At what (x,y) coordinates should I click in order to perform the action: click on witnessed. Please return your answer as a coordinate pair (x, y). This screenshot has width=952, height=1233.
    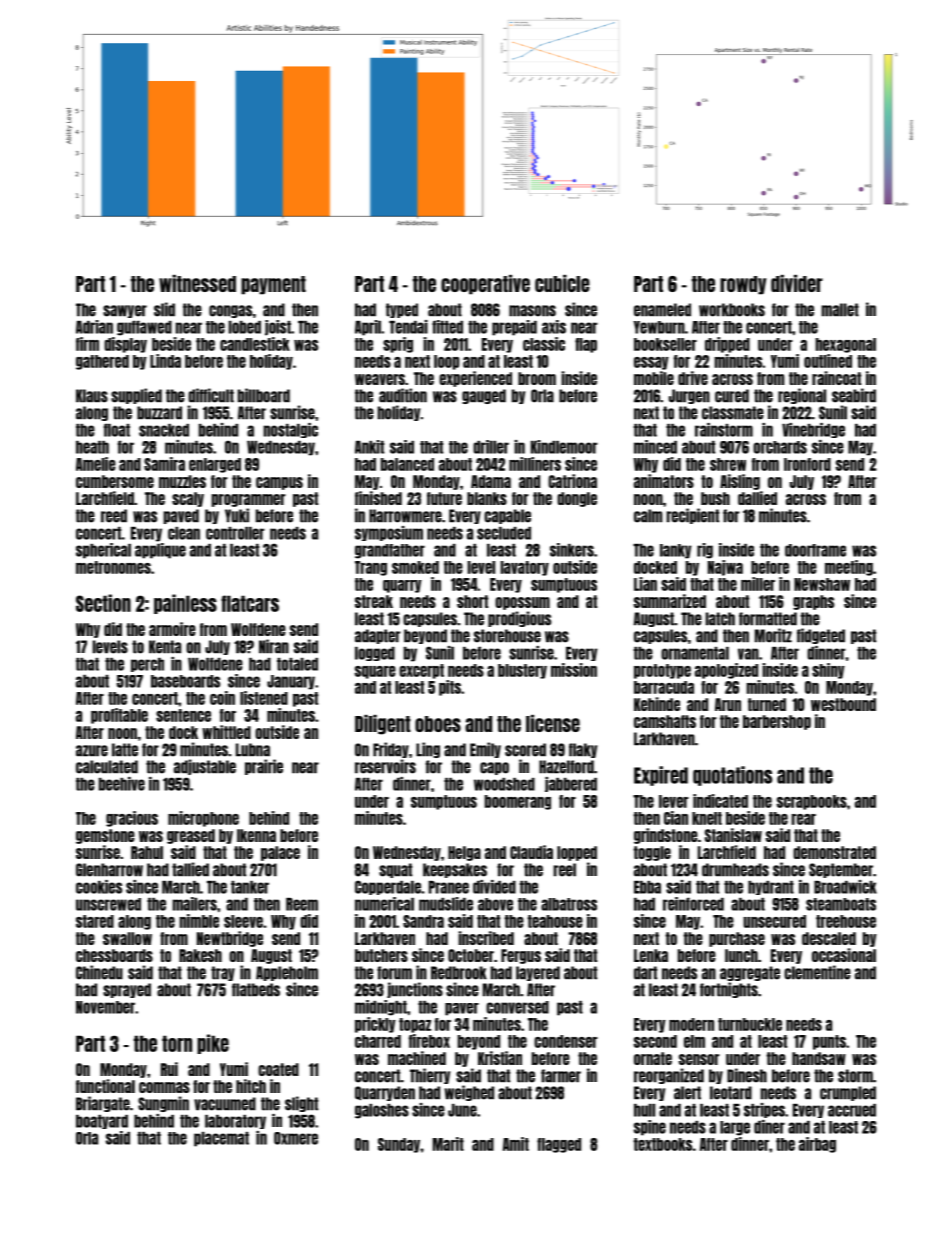
    Looking at the image, I should click on (197, 283).
